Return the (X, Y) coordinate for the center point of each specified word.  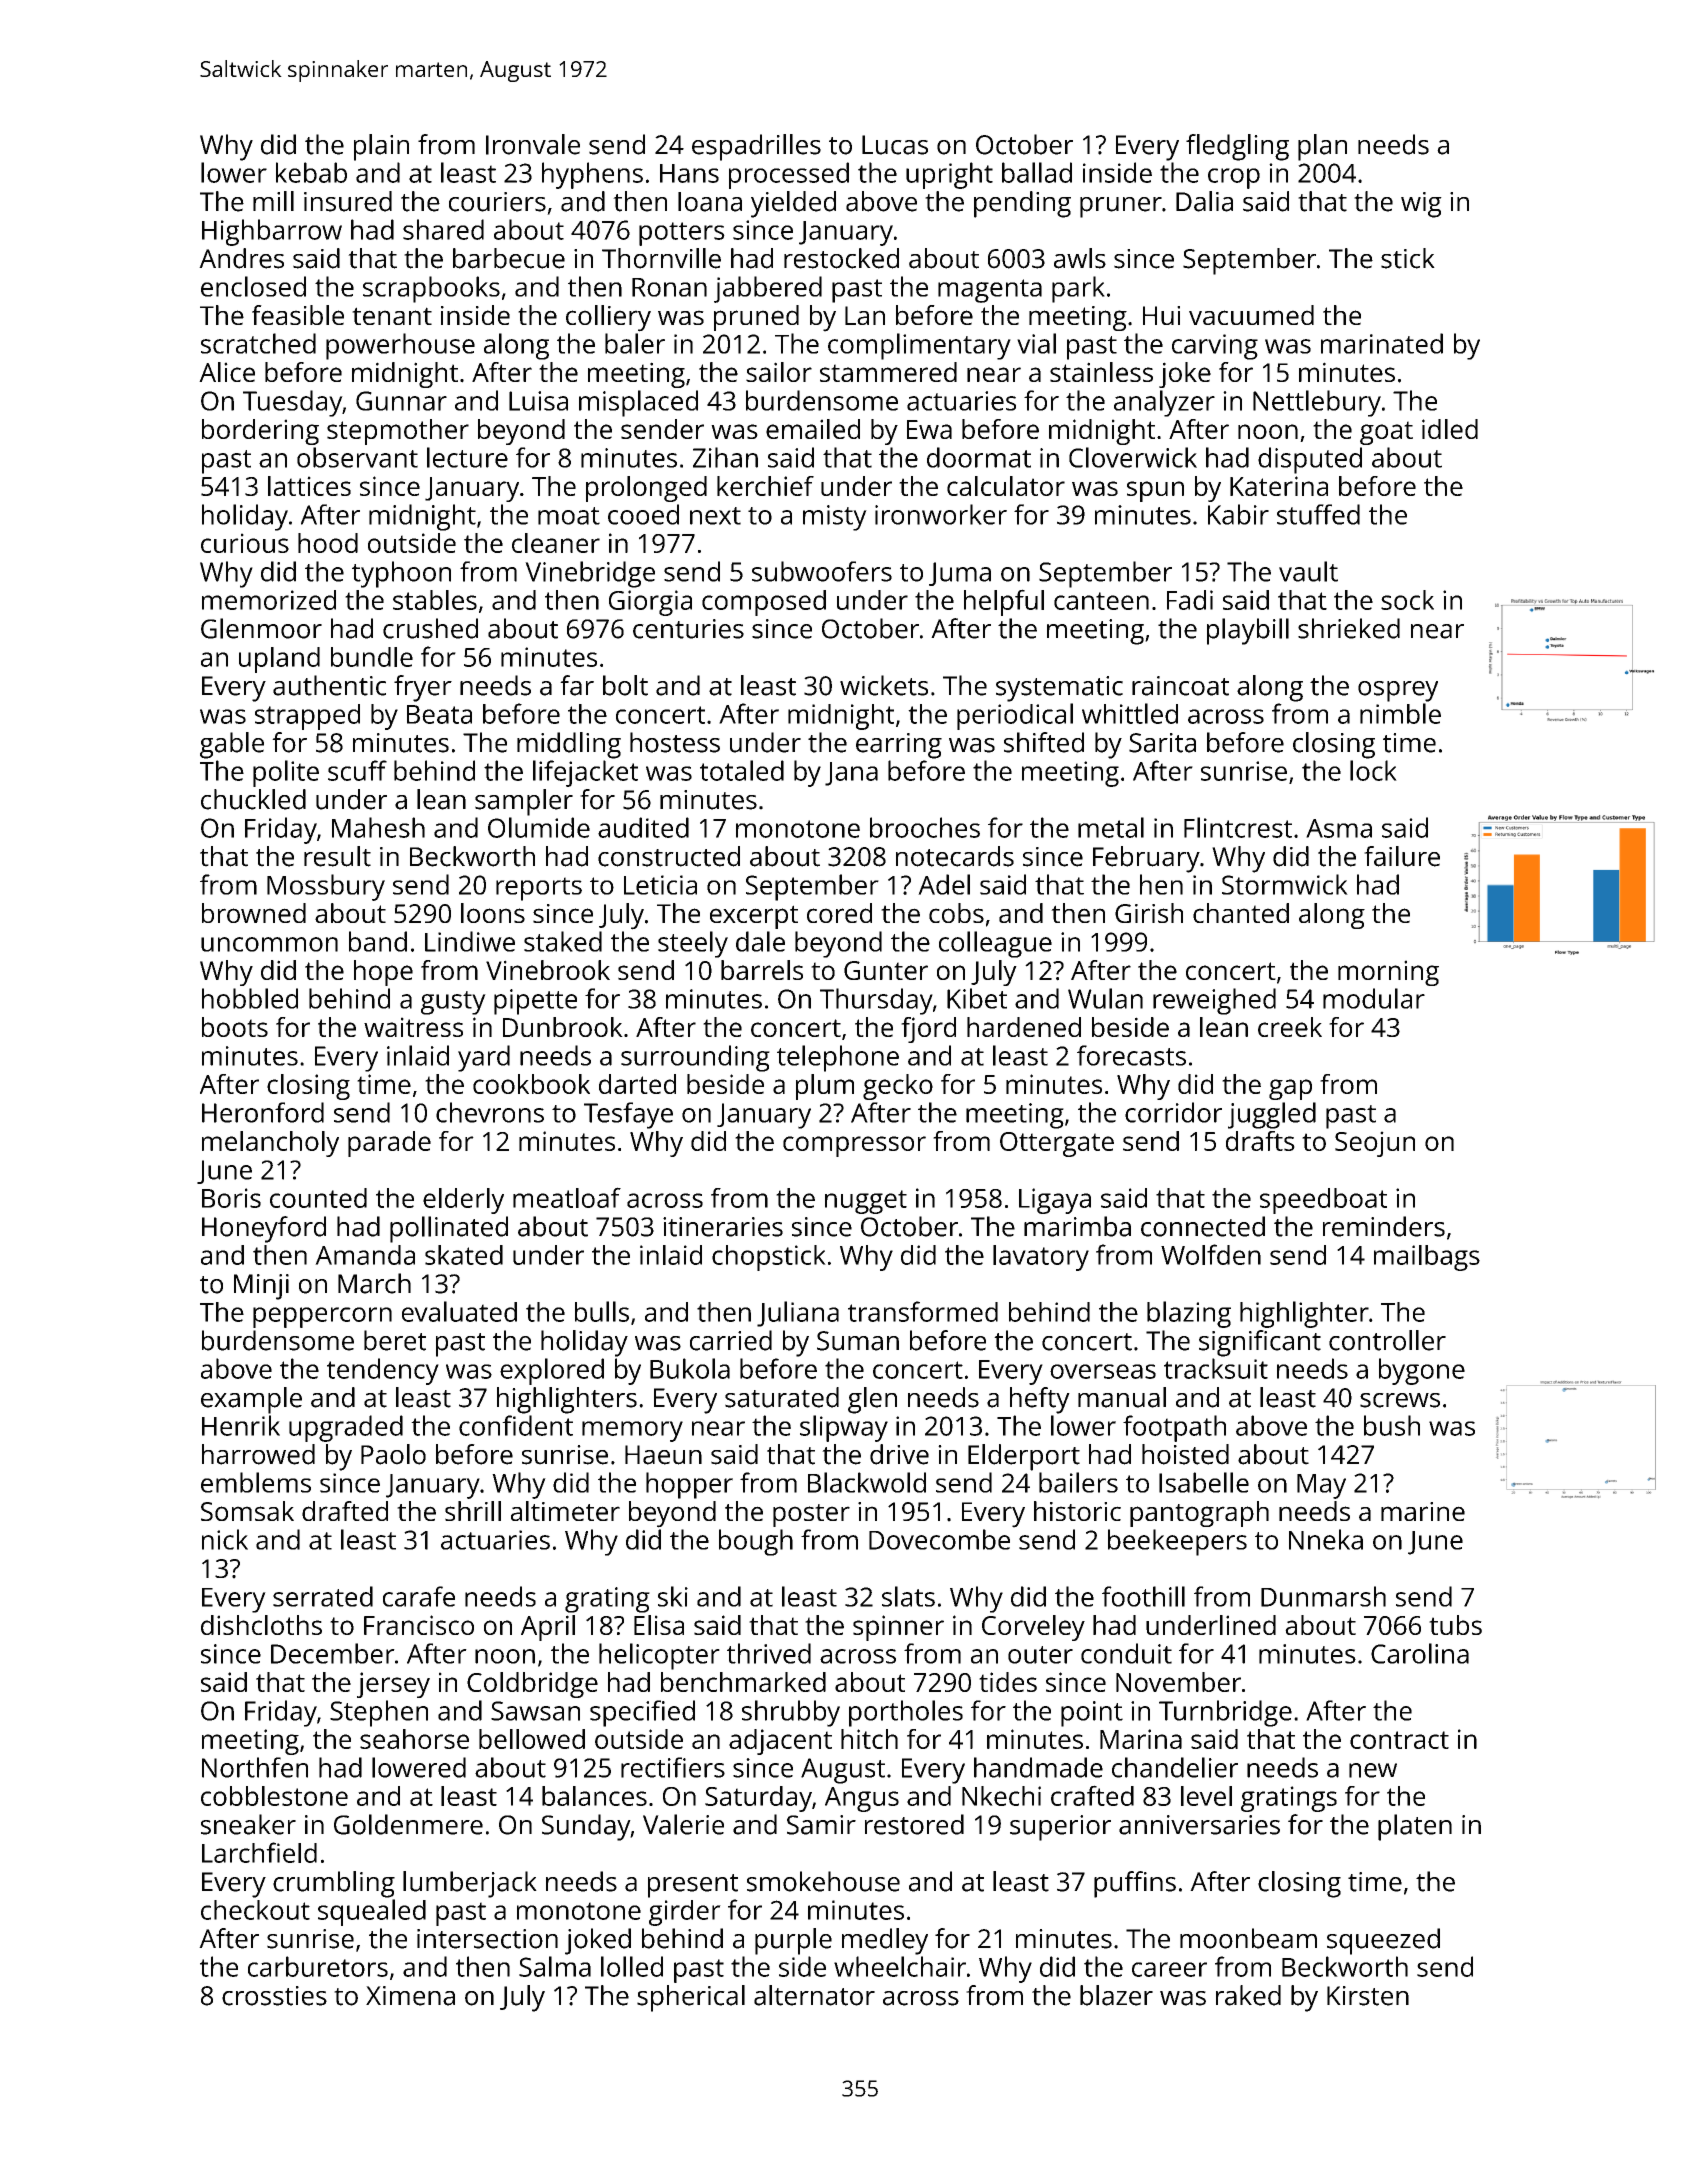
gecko (898, 1087)
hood (328, 543)
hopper (689, 1485)
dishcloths (261, 1625)
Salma (555, 1966)
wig (1421, 205)
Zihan (725, 457)
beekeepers (1177, 1542)
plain (381, 147)
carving (1215, 347)
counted (318, 1198)
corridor (1173, 1112)
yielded (793, 204)
